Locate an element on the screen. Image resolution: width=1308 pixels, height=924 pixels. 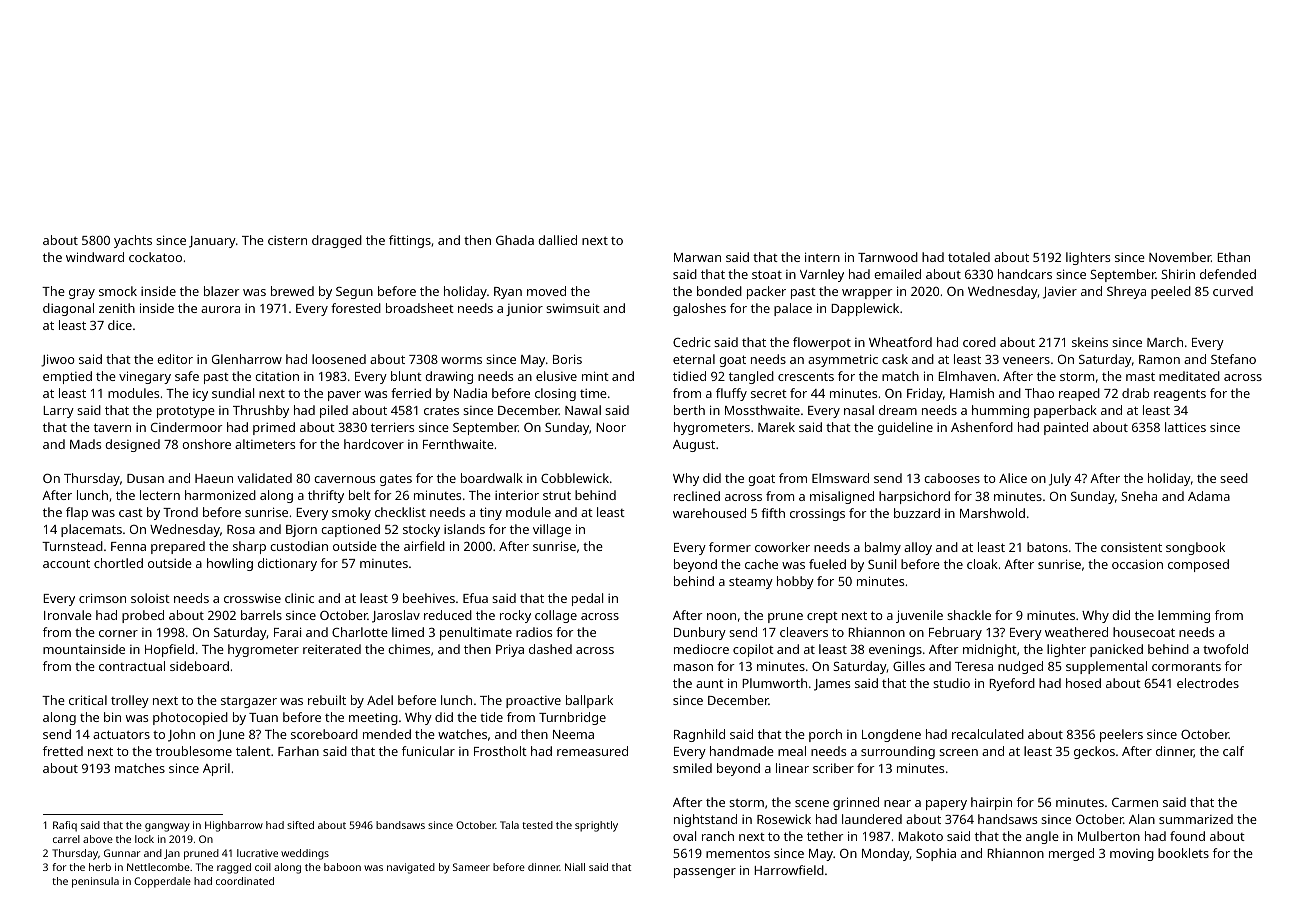
junior is located at coordinates (524, 310).
